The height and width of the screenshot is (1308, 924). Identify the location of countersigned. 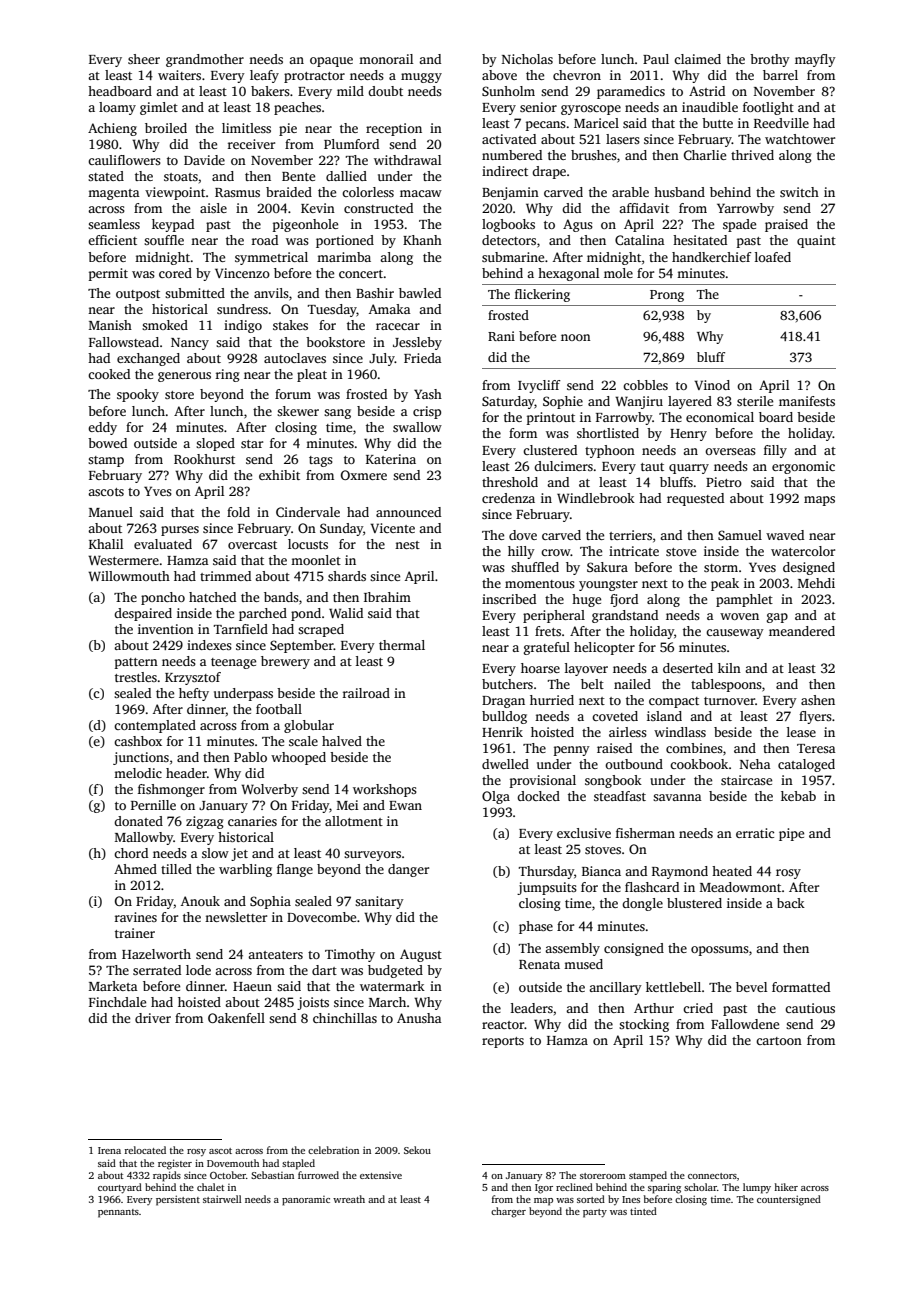
(789, 1200).
